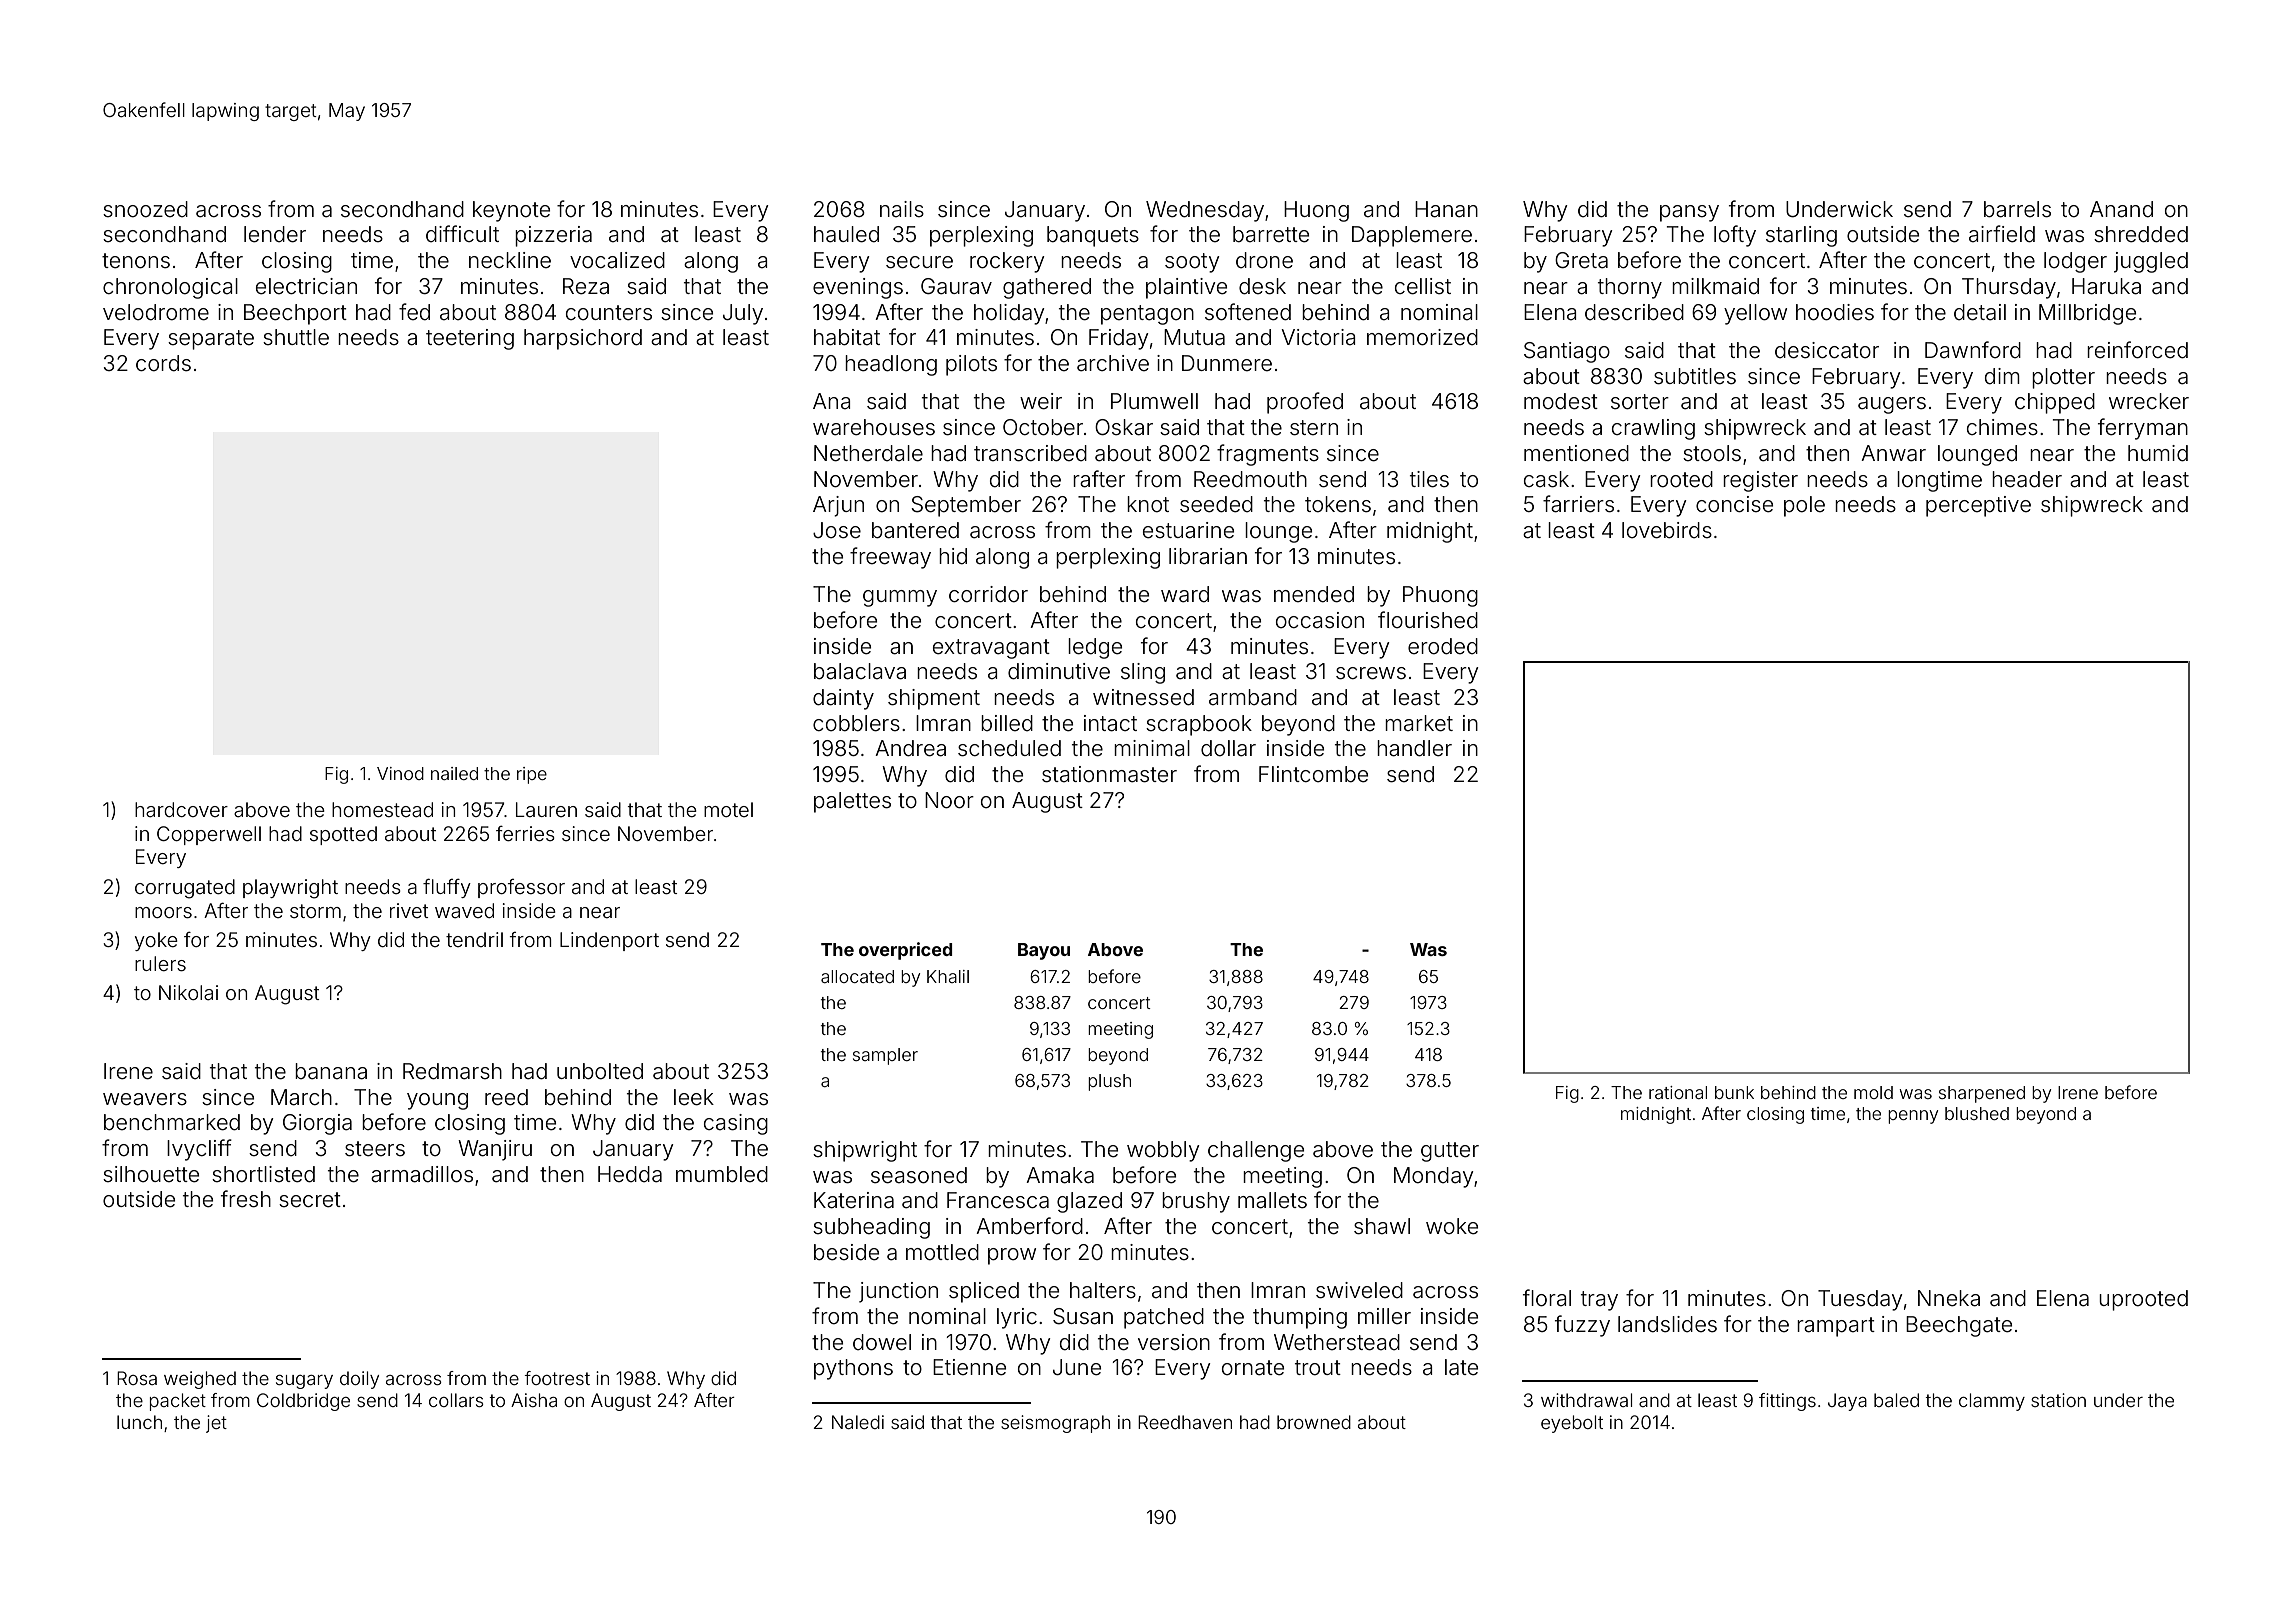 Image resolution: width=2292 pixels, height=1620 pixels. What do you see at coordinates (1982, 1094) in the screenshot?
I see `sharpened` at bounding box center [1982, 1094].
